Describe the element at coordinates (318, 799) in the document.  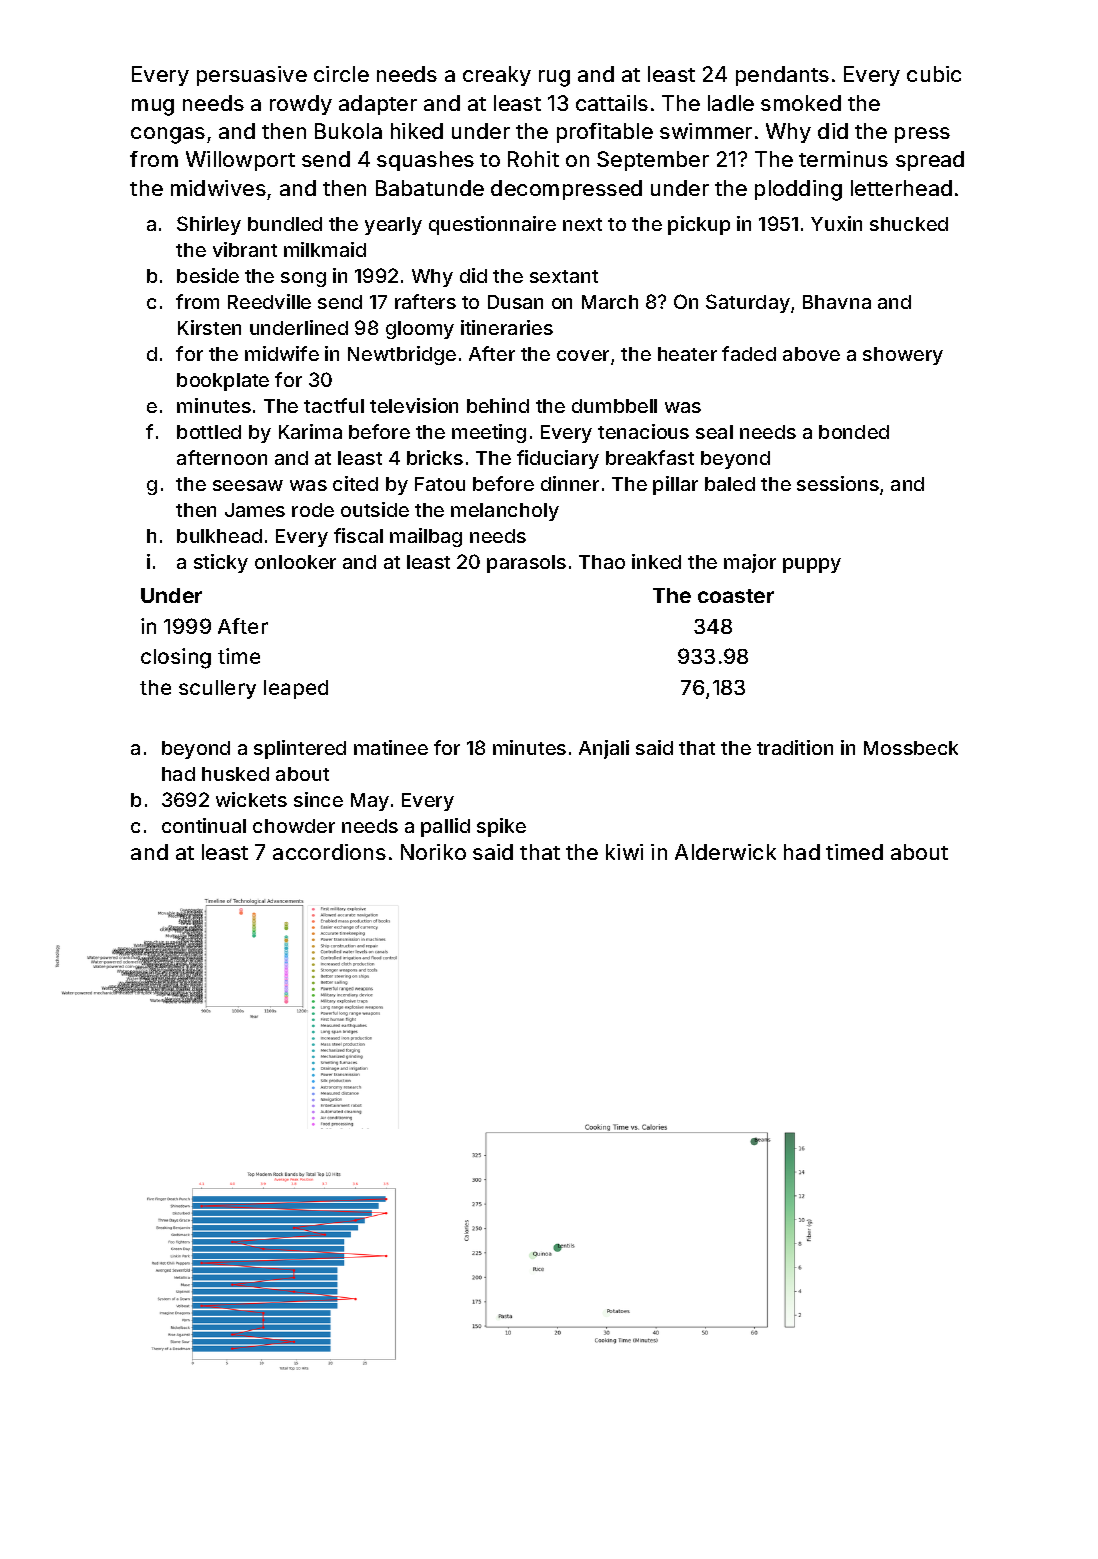
I see `since` at that location.
